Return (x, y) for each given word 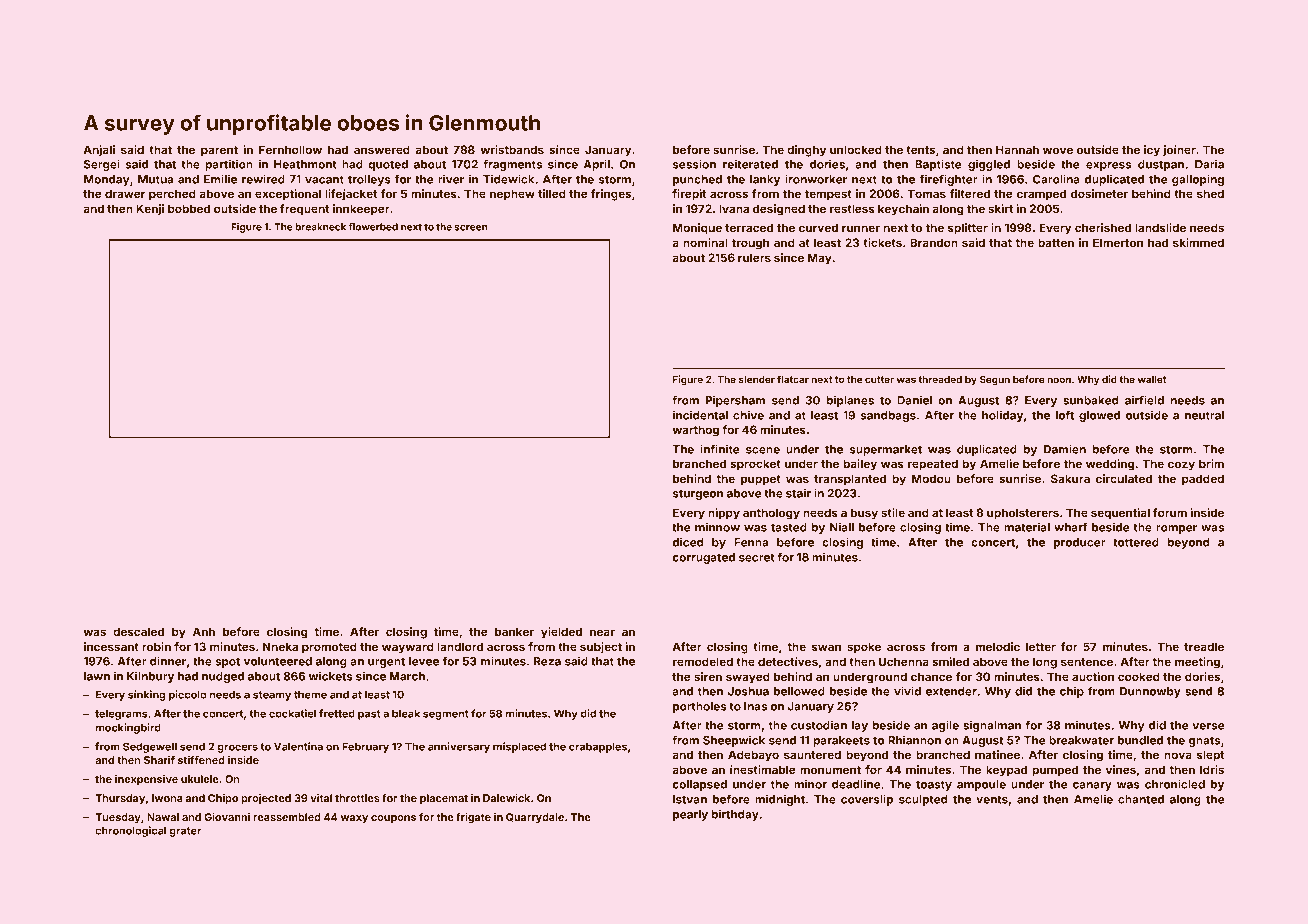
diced (688, 542)
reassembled (287, 817)
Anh (204, 631)
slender (757, 379)
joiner (1179, 151)
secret (757, 557)
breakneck (321, 227)
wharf (1070, 527)
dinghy (806, 151)
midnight (780, 800)
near (602, 632)
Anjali (99, 151)
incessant (111, 646)
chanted (1141, 799)
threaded (940, 379)
